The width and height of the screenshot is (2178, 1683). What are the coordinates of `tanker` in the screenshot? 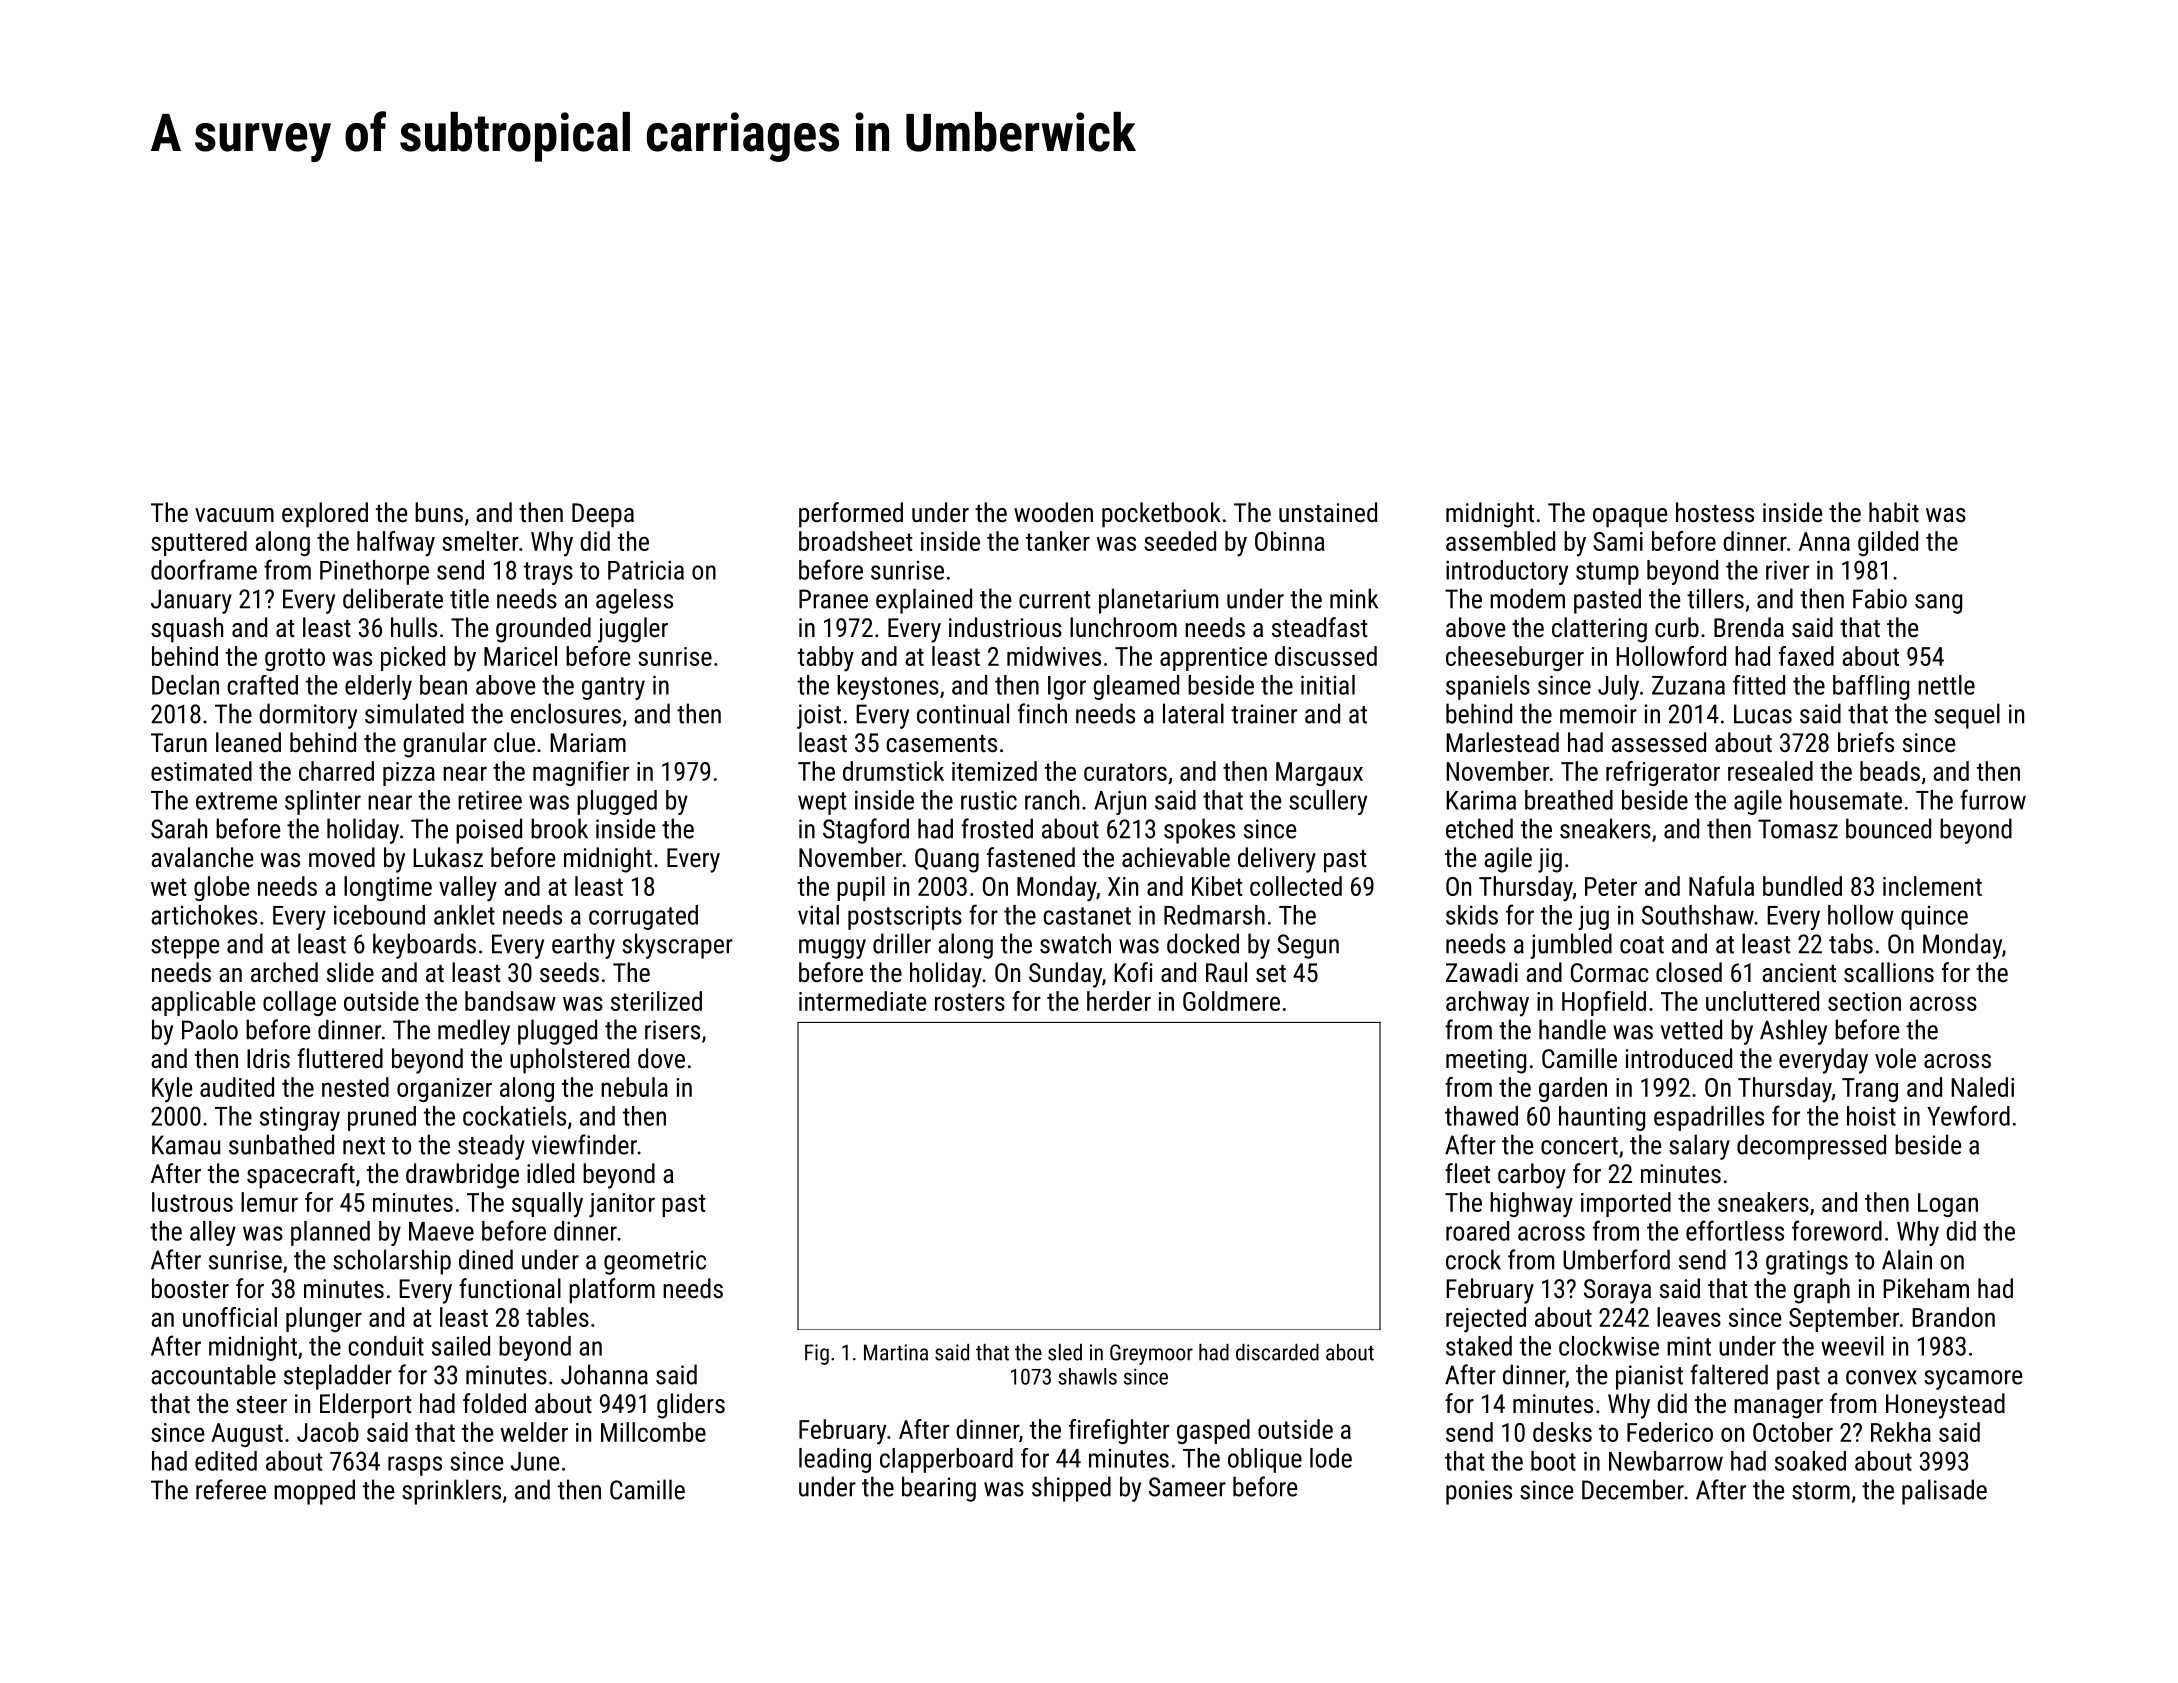 It's located at (1058, 541).
